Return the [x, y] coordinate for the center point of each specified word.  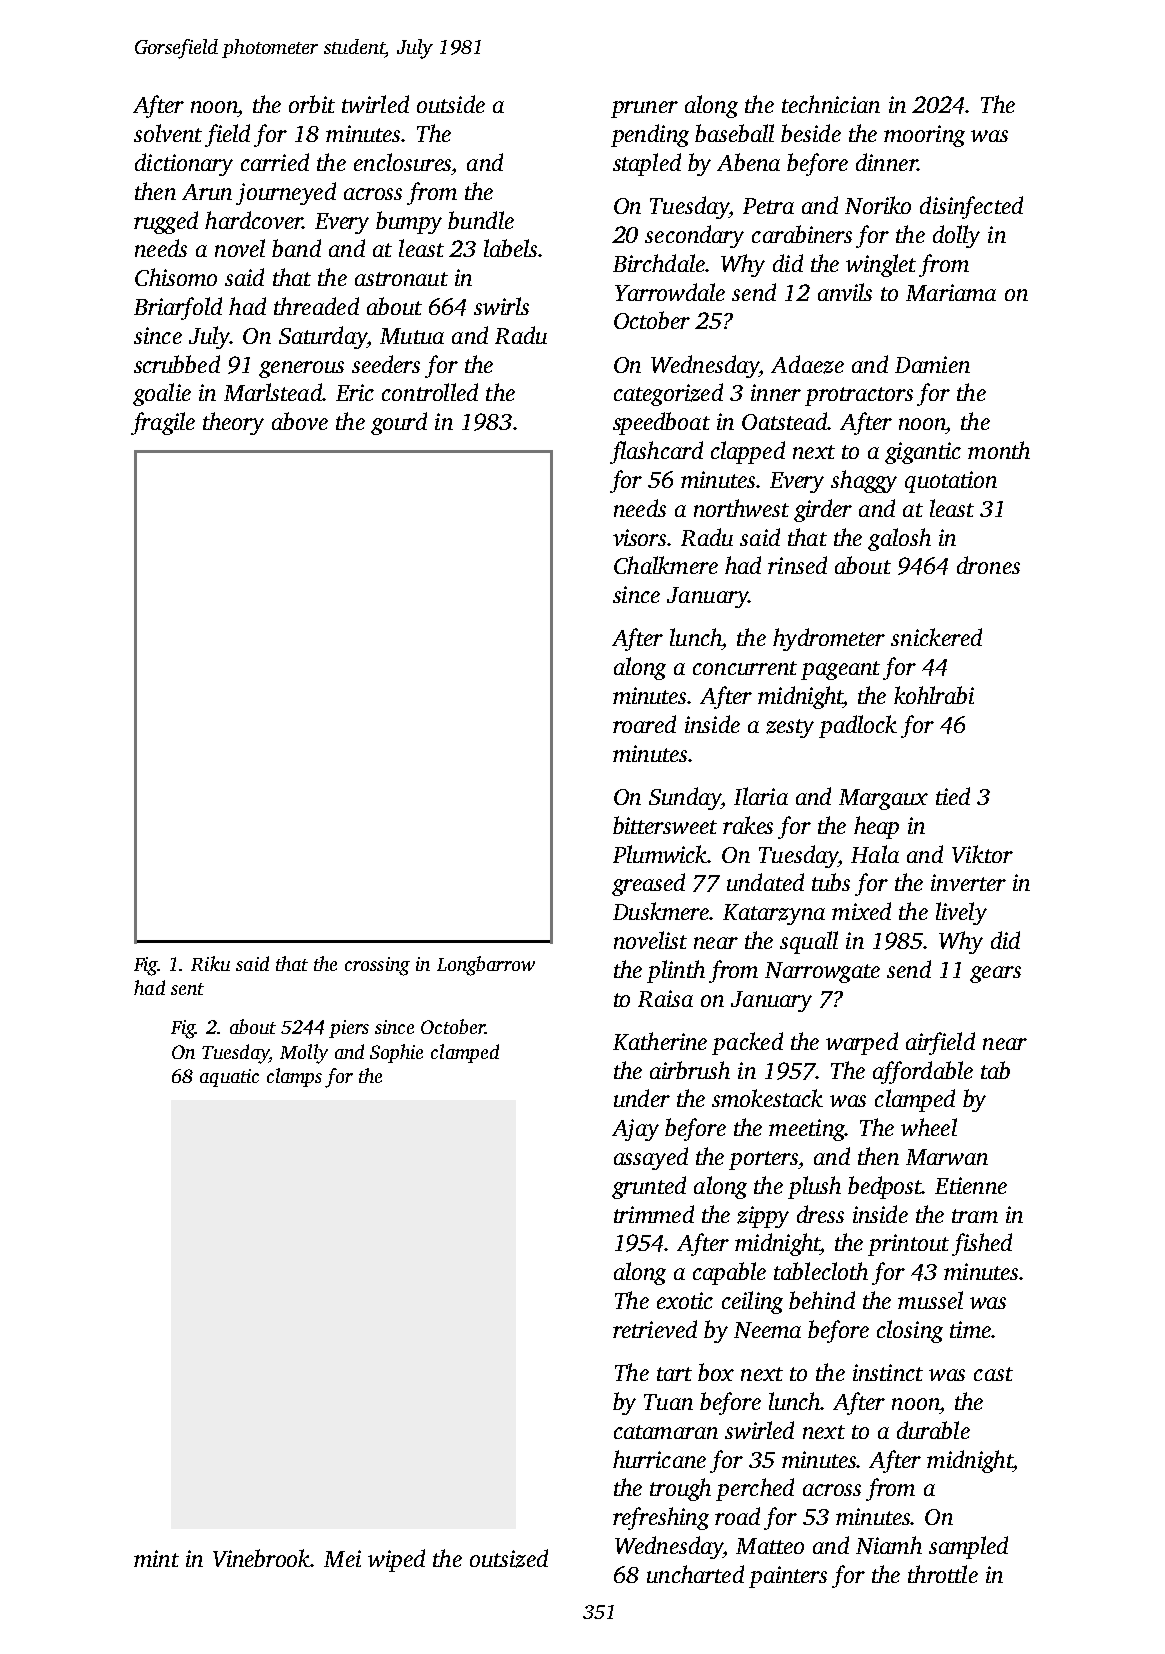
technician [831, 104]
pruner [644, 109]
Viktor [982, 854]
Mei [342, 1558]
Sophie [396, 1053]
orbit [312, 104]
